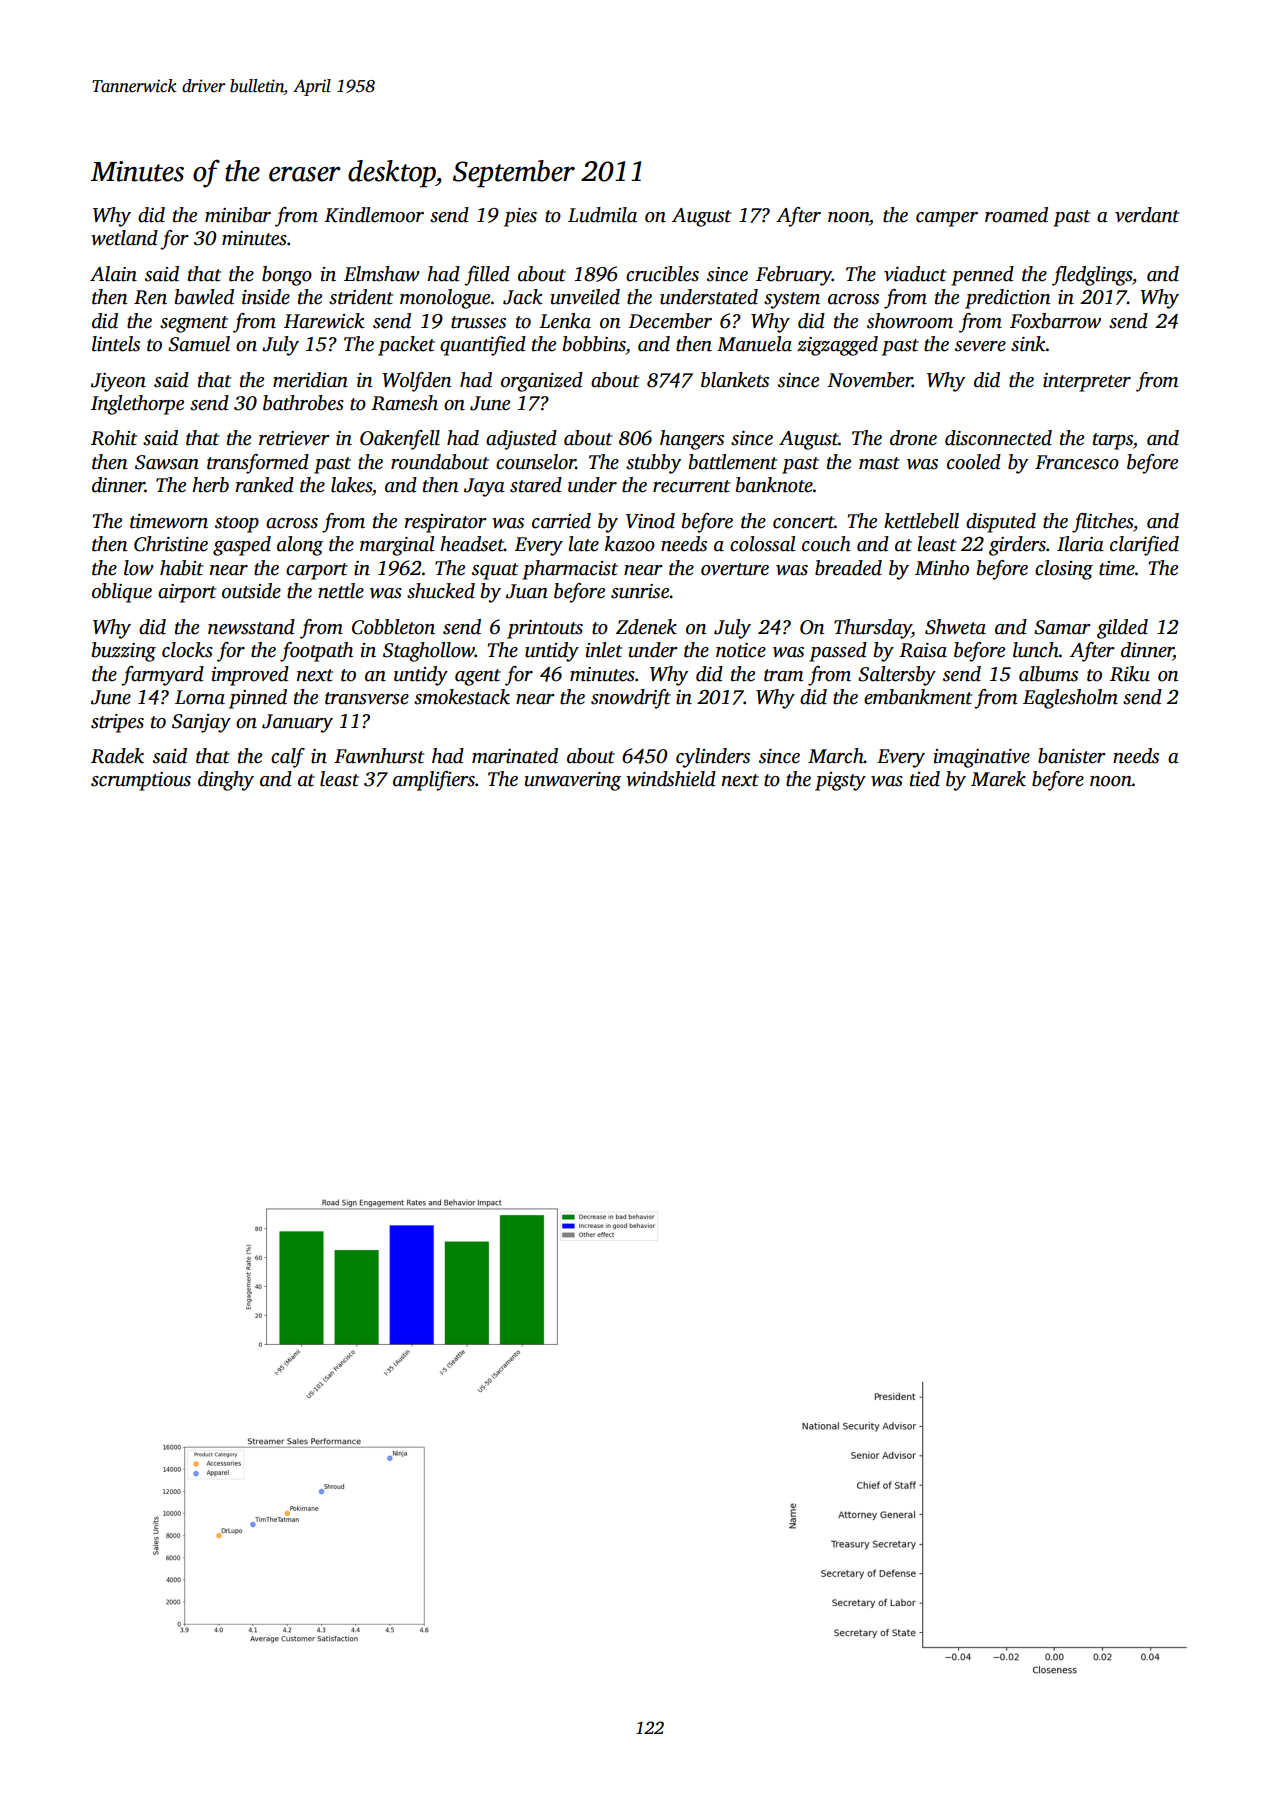  Describe the element at coordinates (124, 652) in the screenshot. I see `buzzing` at that location.
